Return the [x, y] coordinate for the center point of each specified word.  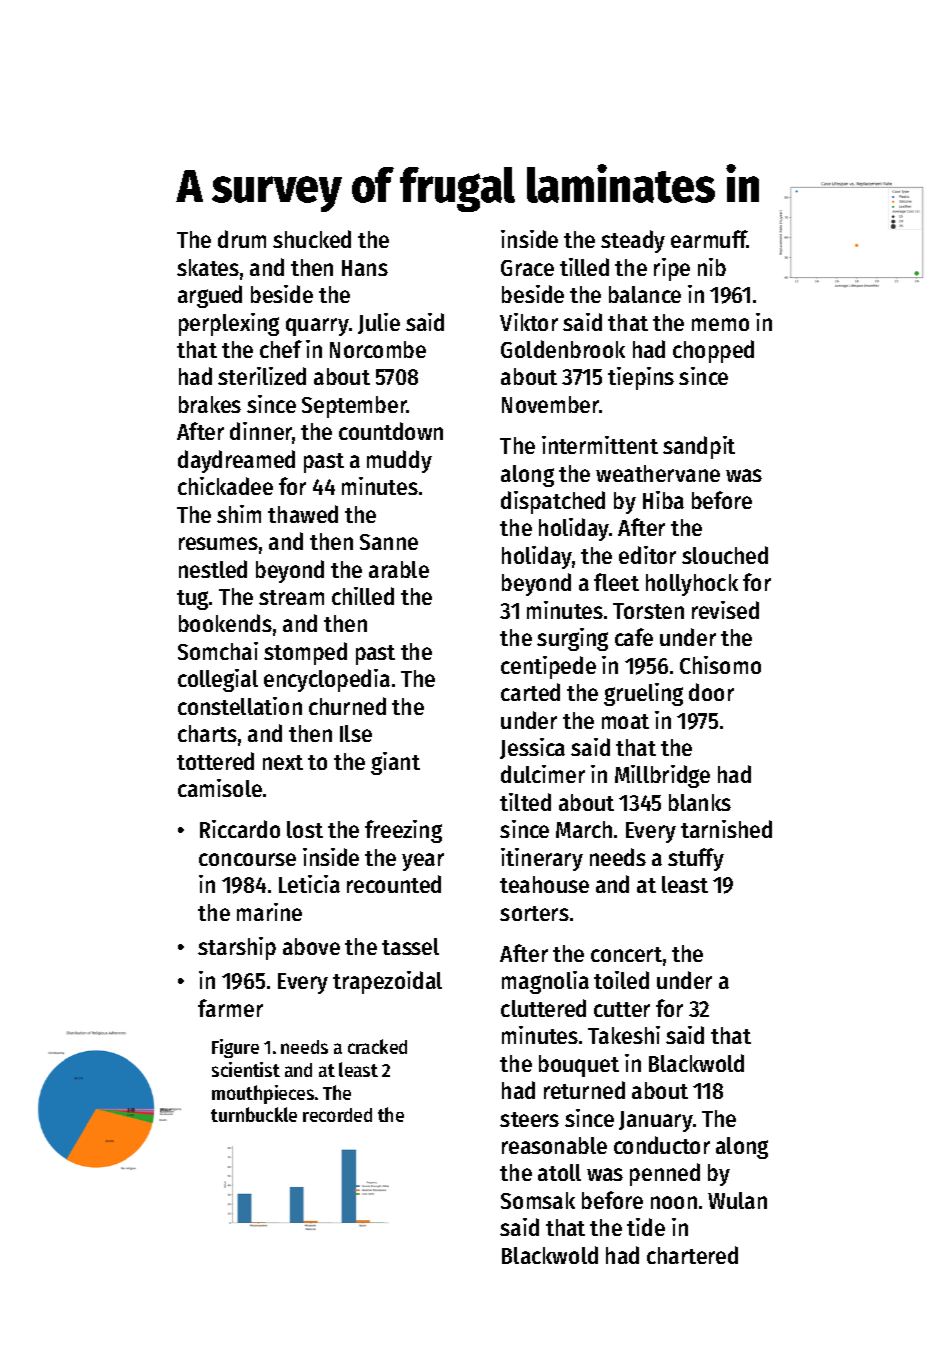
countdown [391, 431]
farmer [230, 1008]
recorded [337, 1115]
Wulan [737, 1200]
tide [646, 1227]
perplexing [229, 324]
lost [305, 829]
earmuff [709, 239]
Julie [379, 323]
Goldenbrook [563, 349]
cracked [377, 1046]
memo [720, 324]
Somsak [538, 1200]
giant [395, 763]
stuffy [696, 859]
